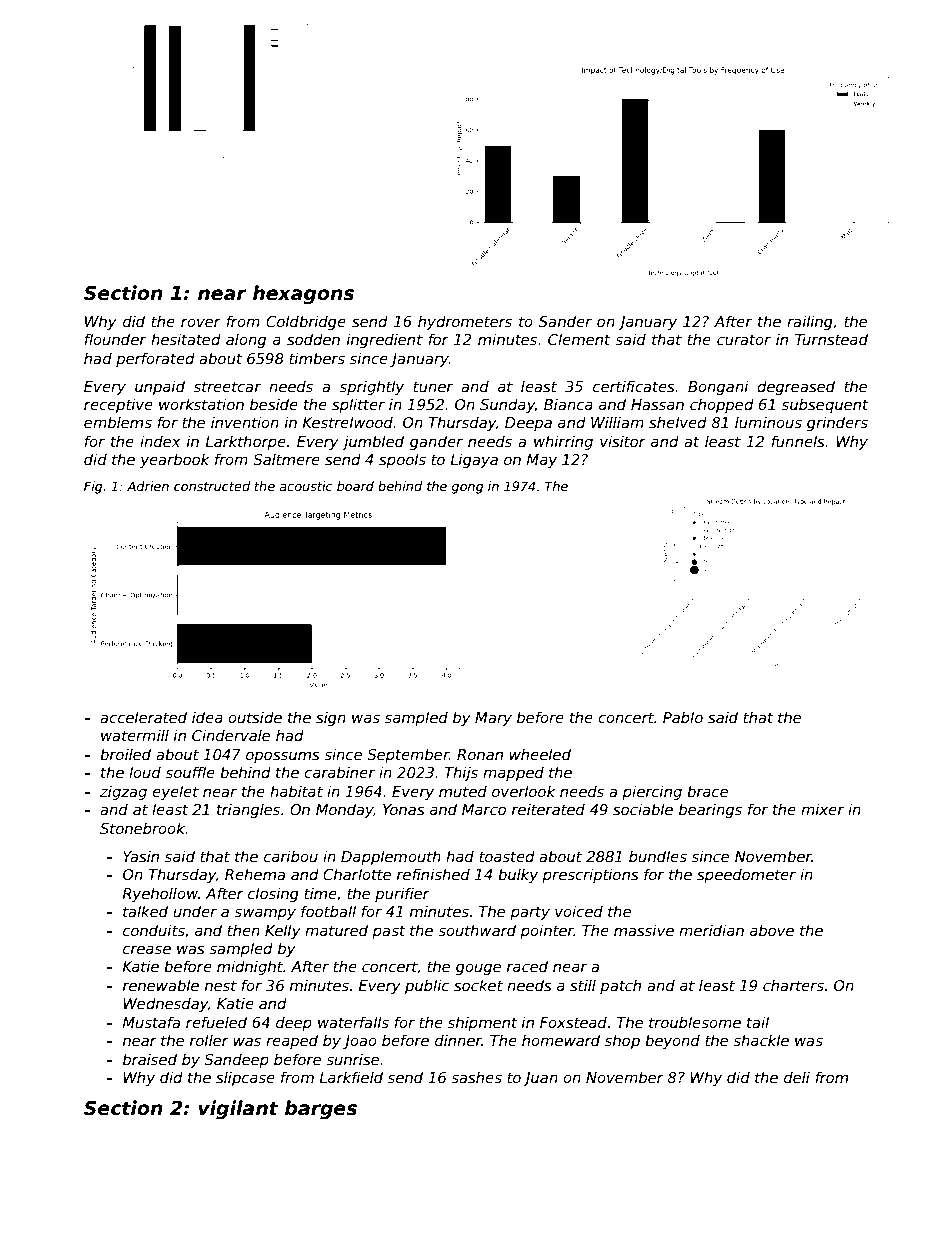 The image size is (952, 1233). I want to click on Juan, so click(540, 1079).
